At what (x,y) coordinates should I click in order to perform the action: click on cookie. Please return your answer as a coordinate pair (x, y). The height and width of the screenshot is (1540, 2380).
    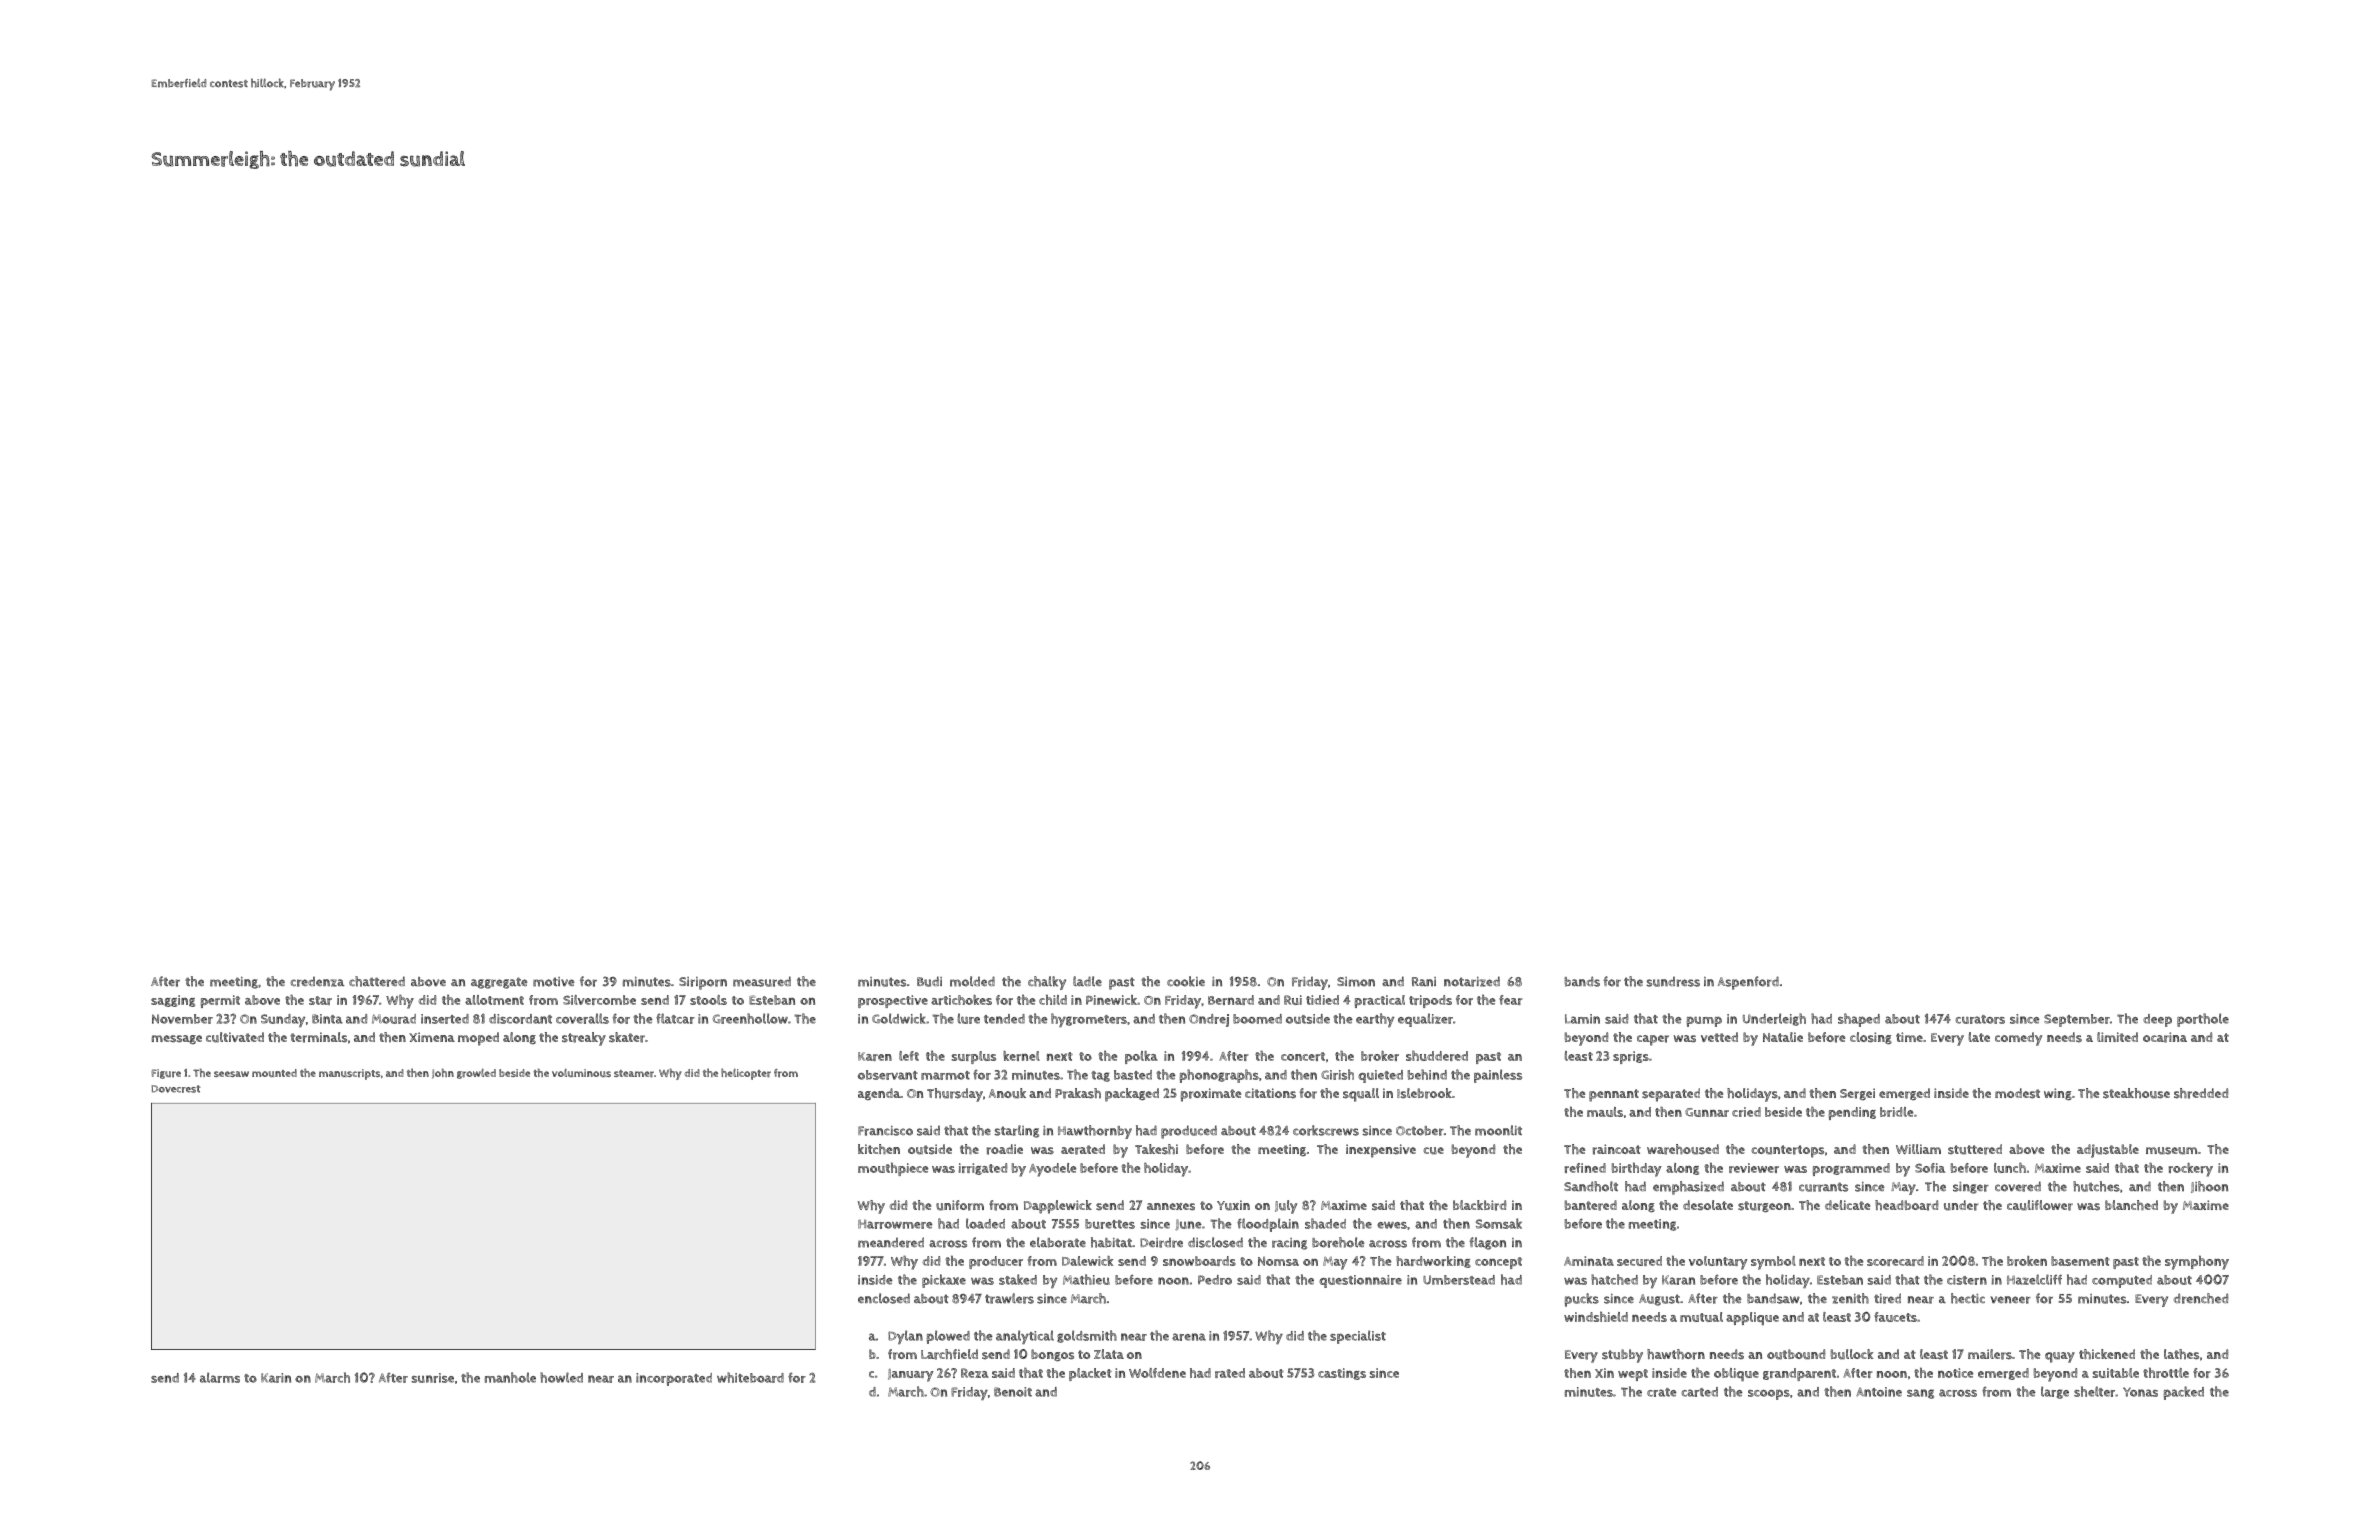
    Looking at the image, I should click on (1186, 981).
